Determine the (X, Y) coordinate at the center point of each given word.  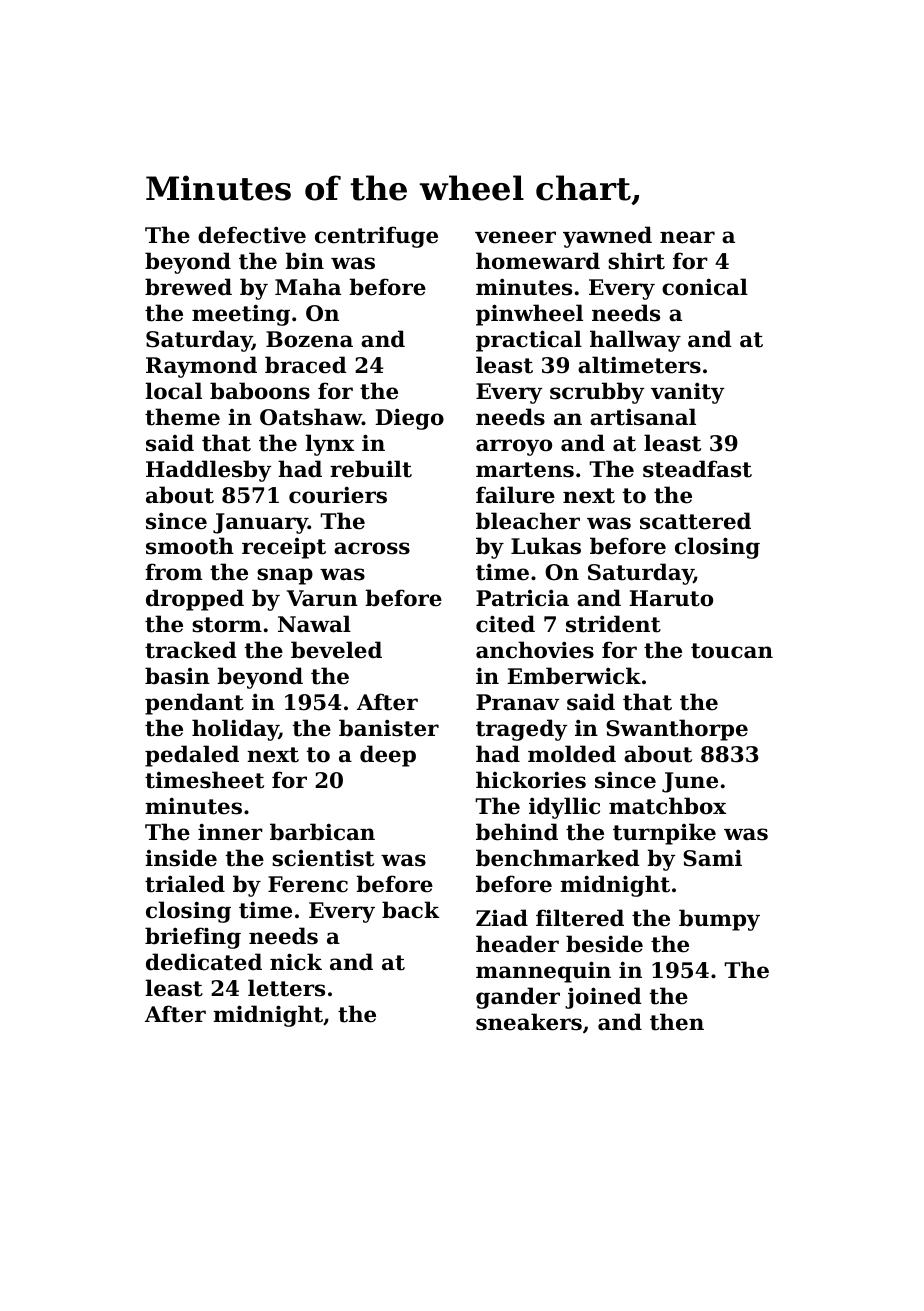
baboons (260, 391)
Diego (409, 419)
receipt (284, 548)
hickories (531, 780)
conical (705, 287)
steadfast (697, 469)
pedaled (192, 756)
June (690, 782)
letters (286, 988)
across (372, 548)
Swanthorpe (677, 730)
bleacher (528, 521)
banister (389, 728)
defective (252, 235)
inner (230, 832)
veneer (515, 237)
